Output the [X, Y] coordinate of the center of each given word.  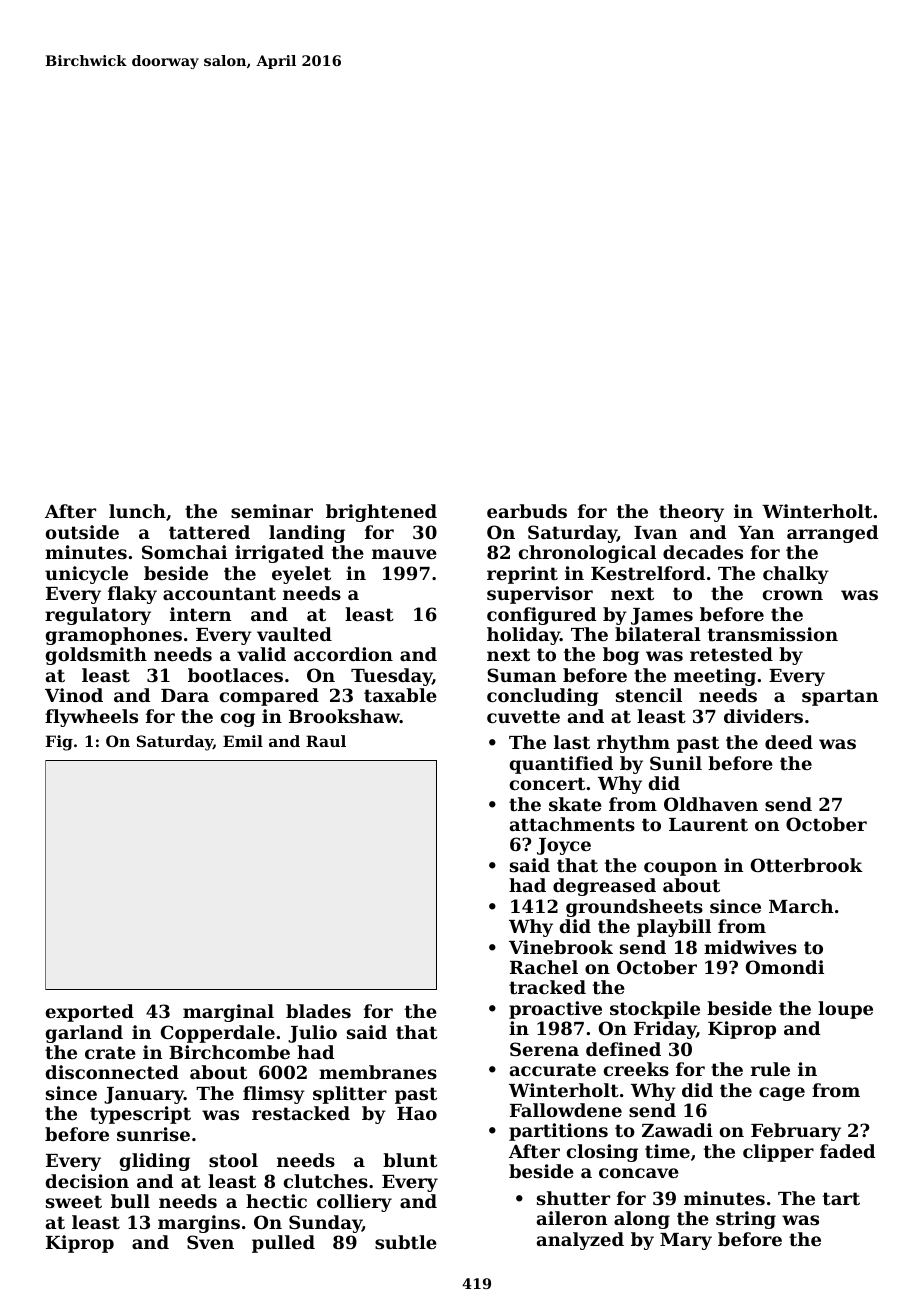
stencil [649, 695]
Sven [210, 1242]
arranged [832, 534]
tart [841, 1198]
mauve [404, 554]
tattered [209, 532]
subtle [406, 1242]
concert [547, 783]
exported [90, 1013]
